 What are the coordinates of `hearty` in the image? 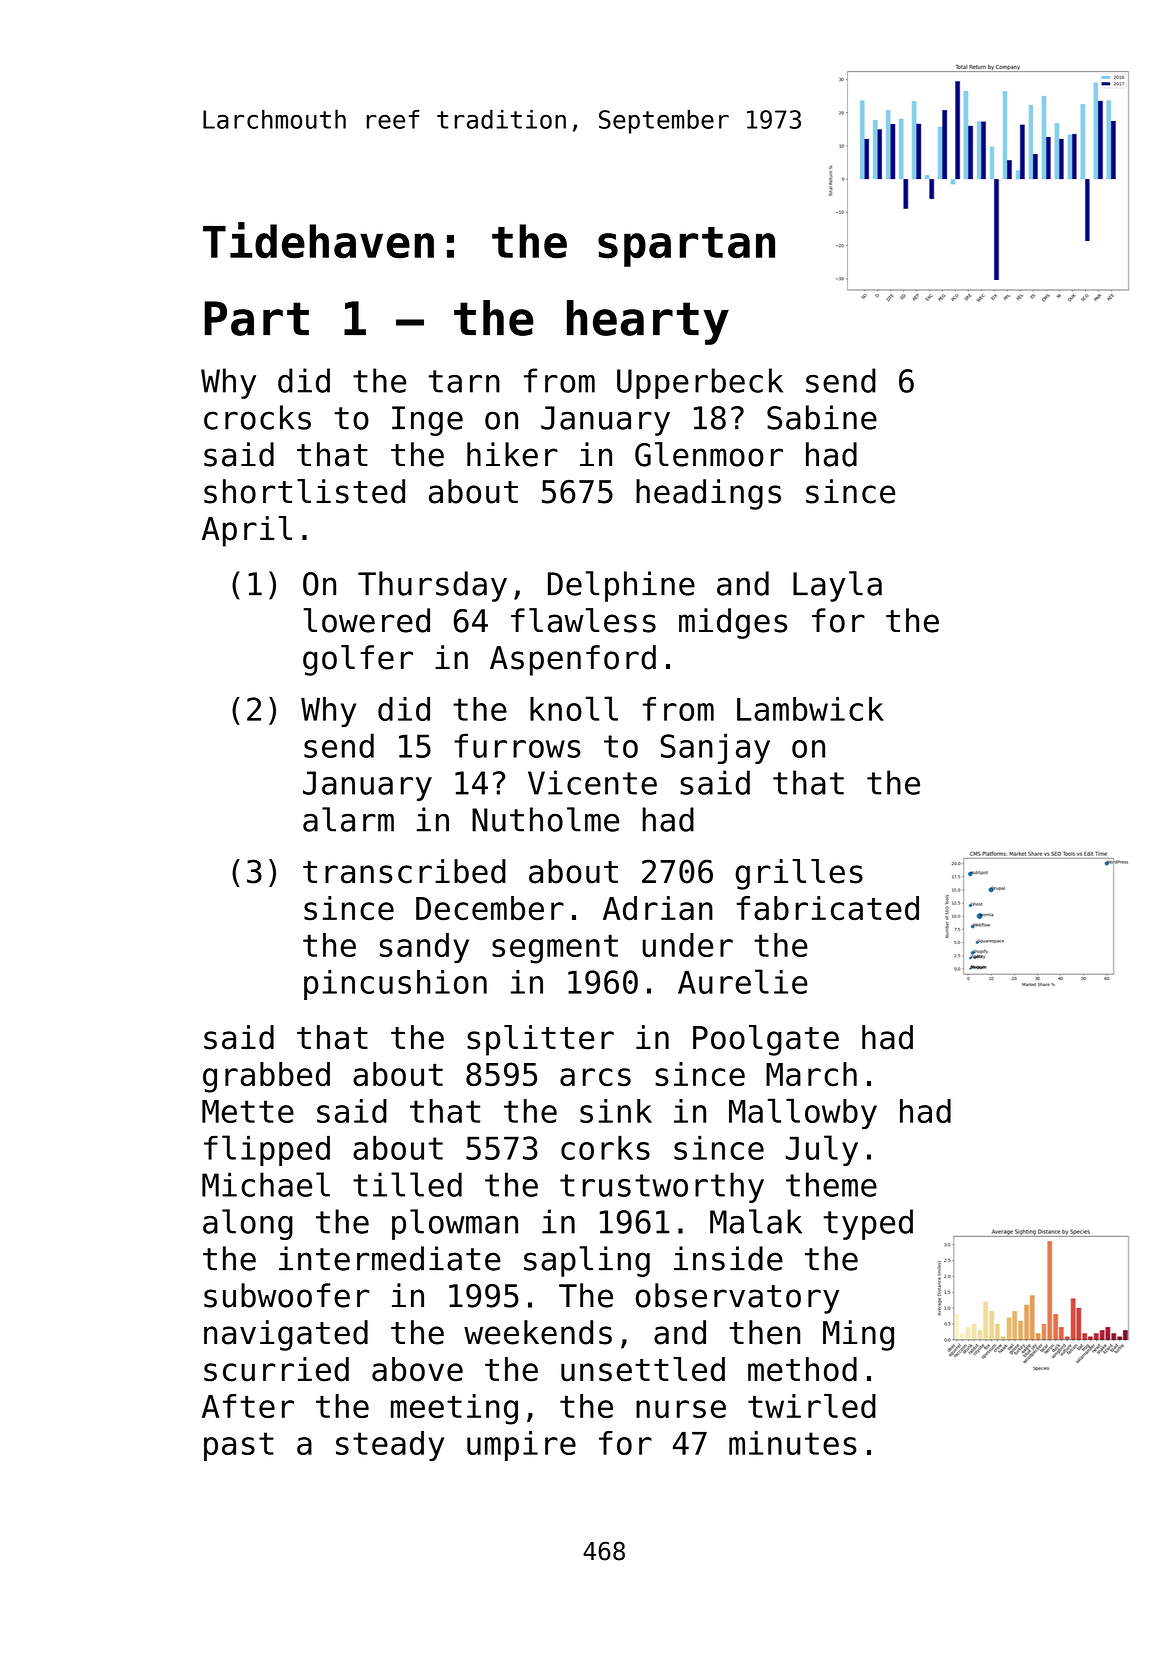 It's located at (648, 322).
